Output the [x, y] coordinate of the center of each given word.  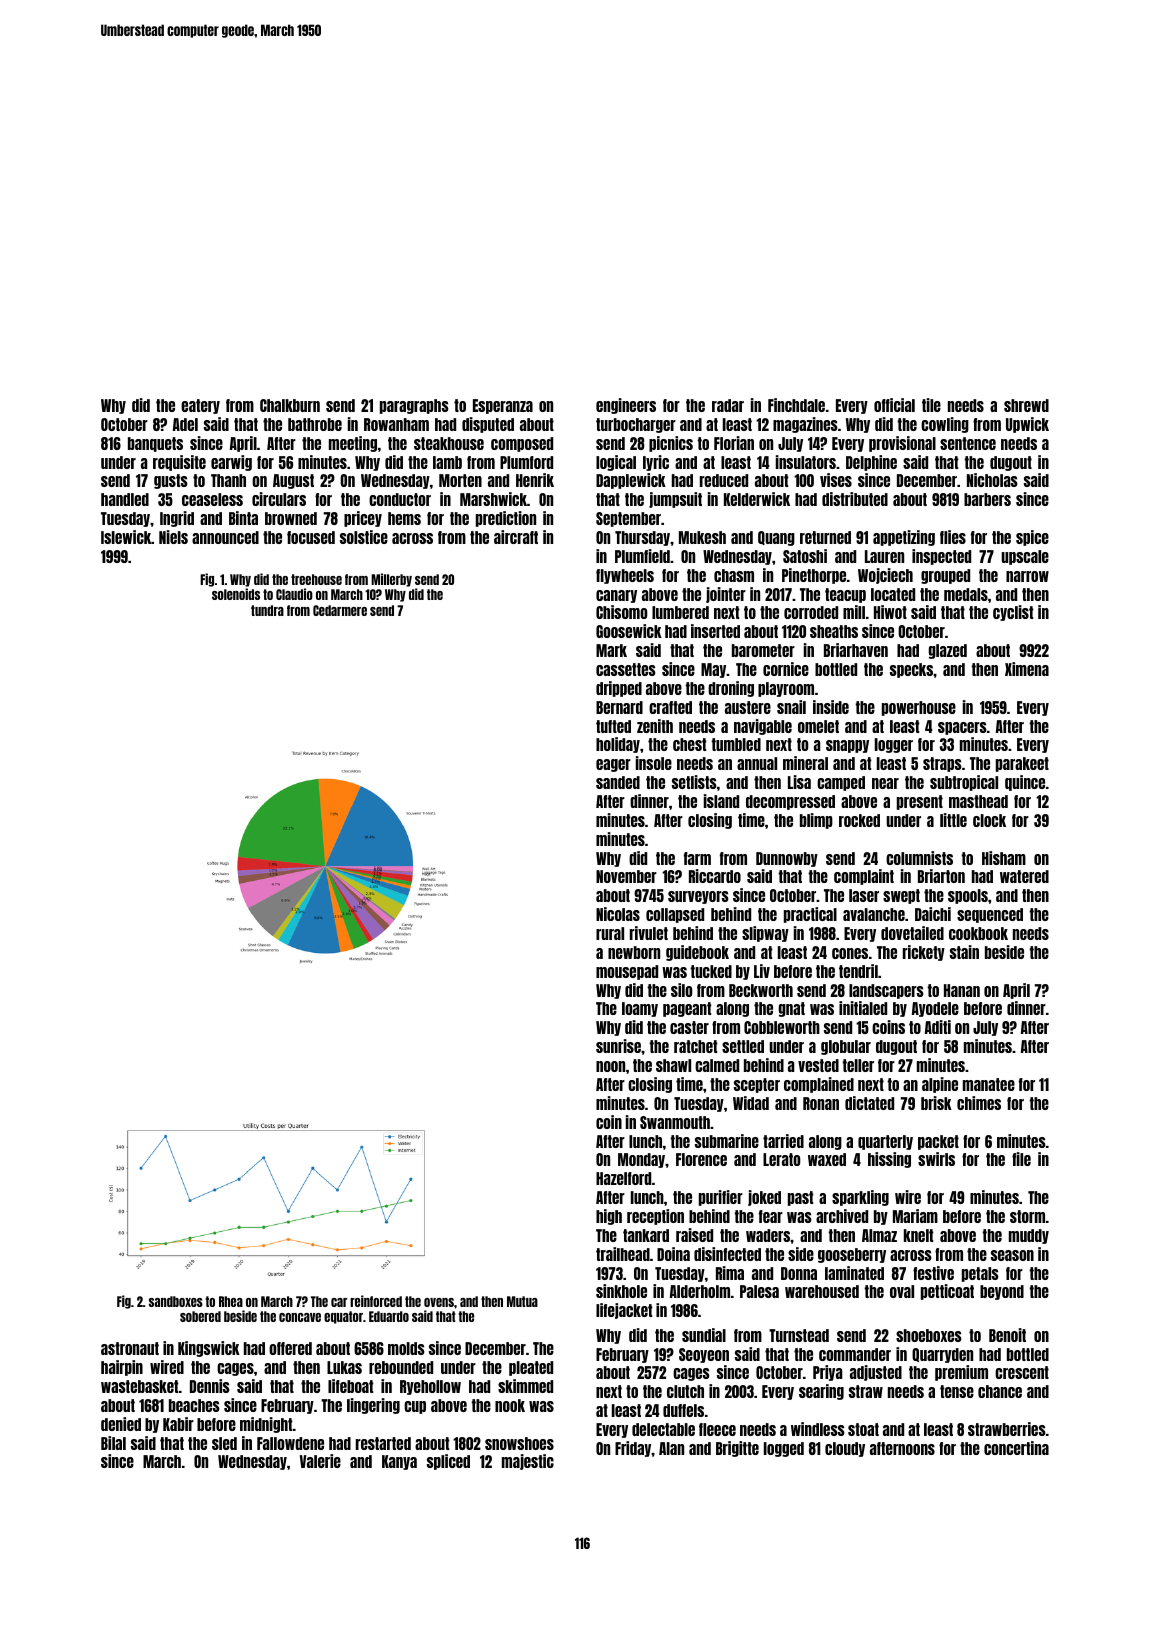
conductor [400, 499]
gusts [171, 481]
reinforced [376, 1301]
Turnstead [799, 1335]
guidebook [697, 953]
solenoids [236, 594]
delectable [663, 1429]
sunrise [618, 1046]
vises [836, 480]
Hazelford [623, 1178]
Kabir [178, 1424]
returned [825, 537]
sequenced [990, 915]
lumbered [680, 612]
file [1021, 1159]
